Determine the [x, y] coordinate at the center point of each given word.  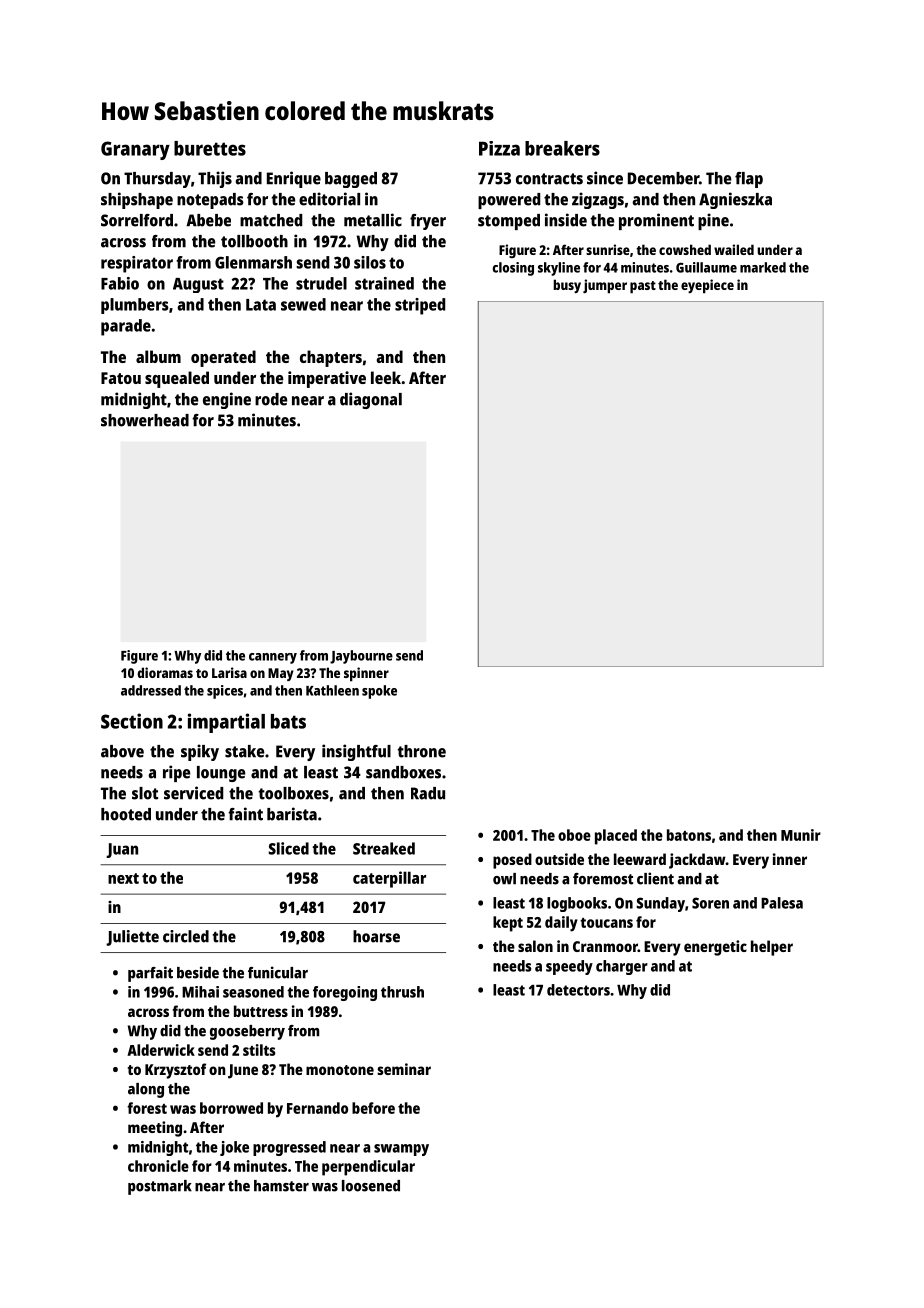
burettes [210, 148]
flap [749, 180]
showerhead [145, 420]
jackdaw [697, 861]
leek [386, 377]
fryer [428, 222]
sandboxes [403, 772]
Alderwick [161, 1050]
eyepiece [707, 286]
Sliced [289, 848]
